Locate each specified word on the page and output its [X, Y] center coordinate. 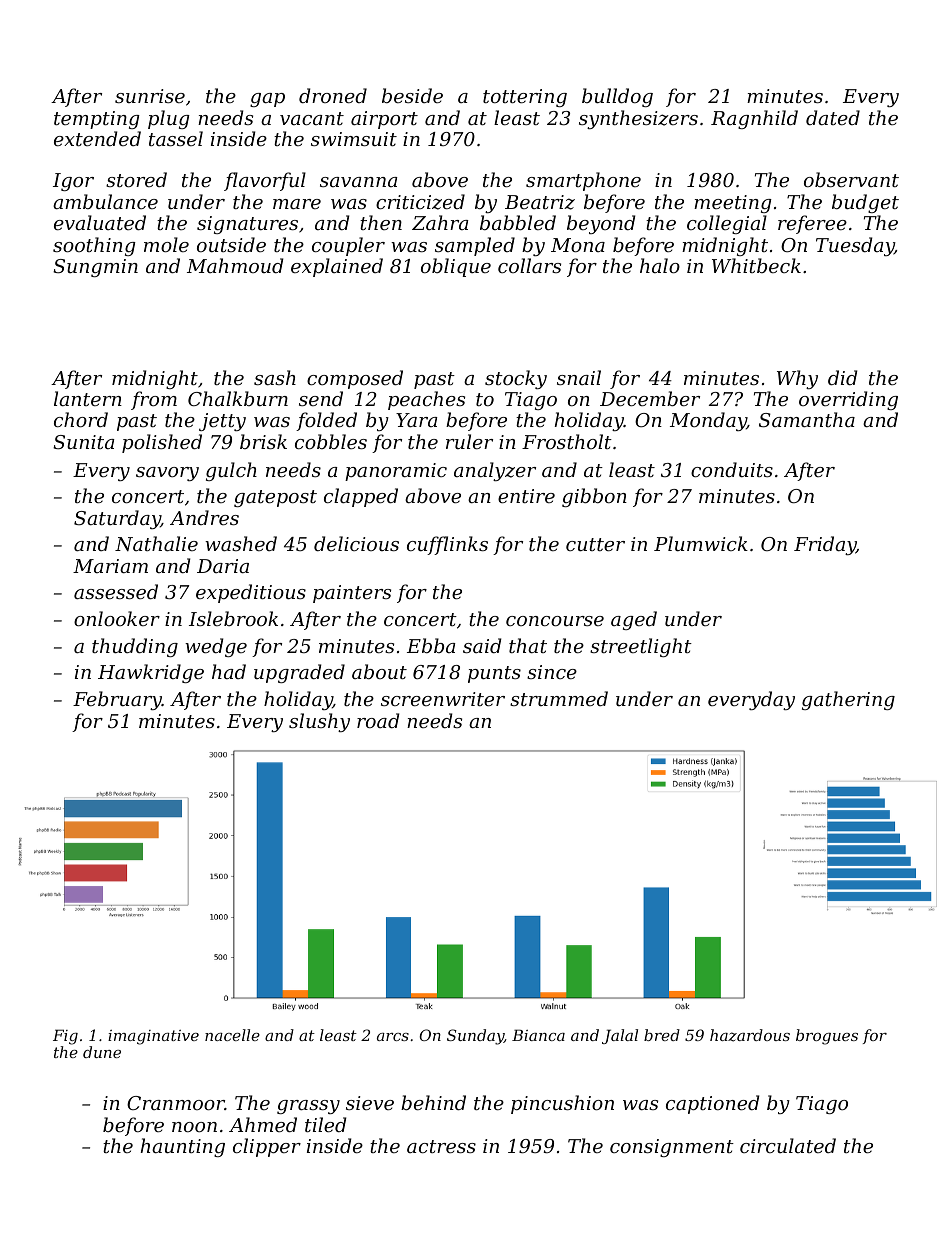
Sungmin [95, 268]
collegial [727, 224]
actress [441, 1146]
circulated [788, 1145]
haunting [183, 1147]
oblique [456, 267]
